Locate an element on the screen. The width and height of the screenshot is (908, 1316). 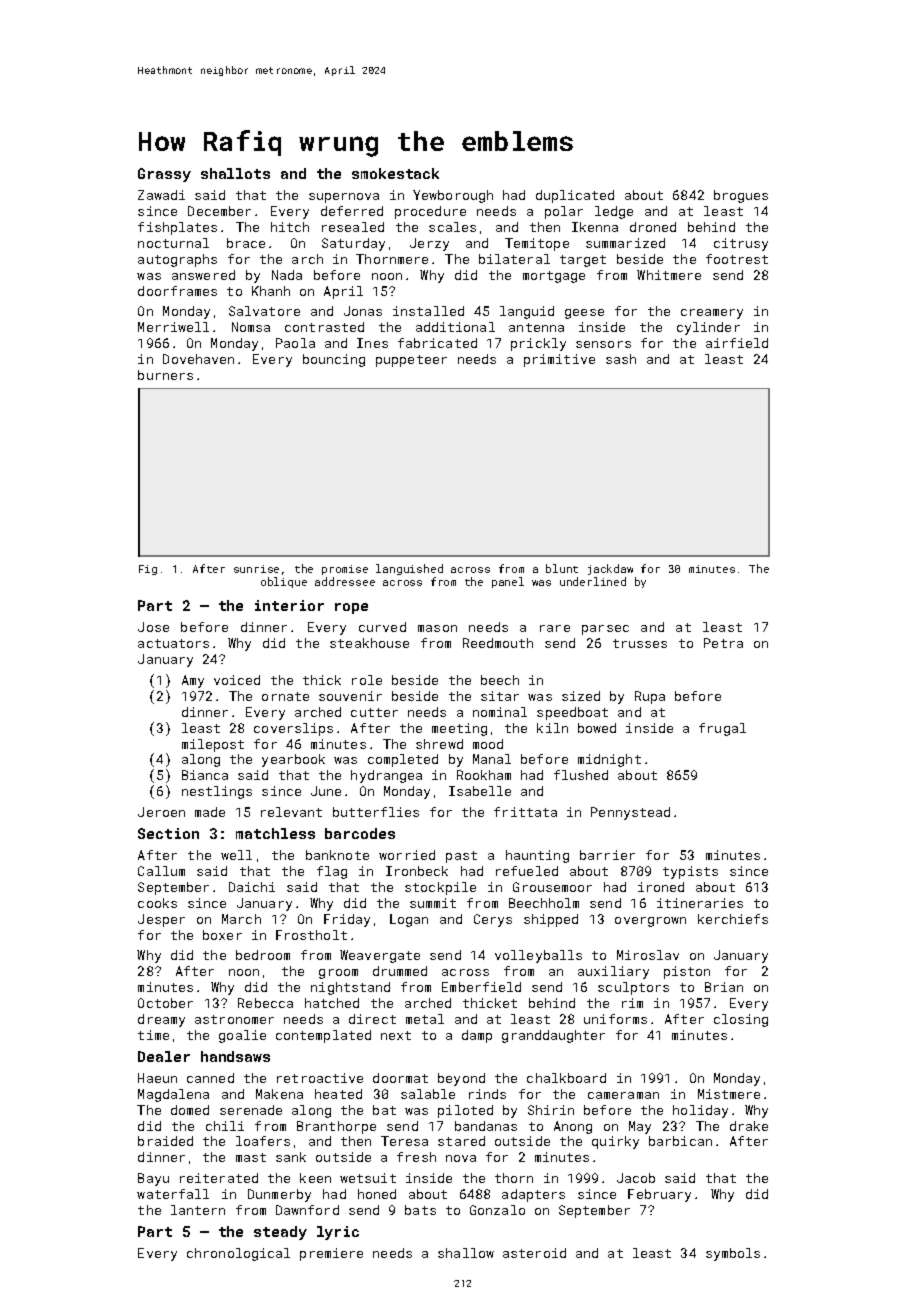
Yewborough is located at coordinates (453, 196).
